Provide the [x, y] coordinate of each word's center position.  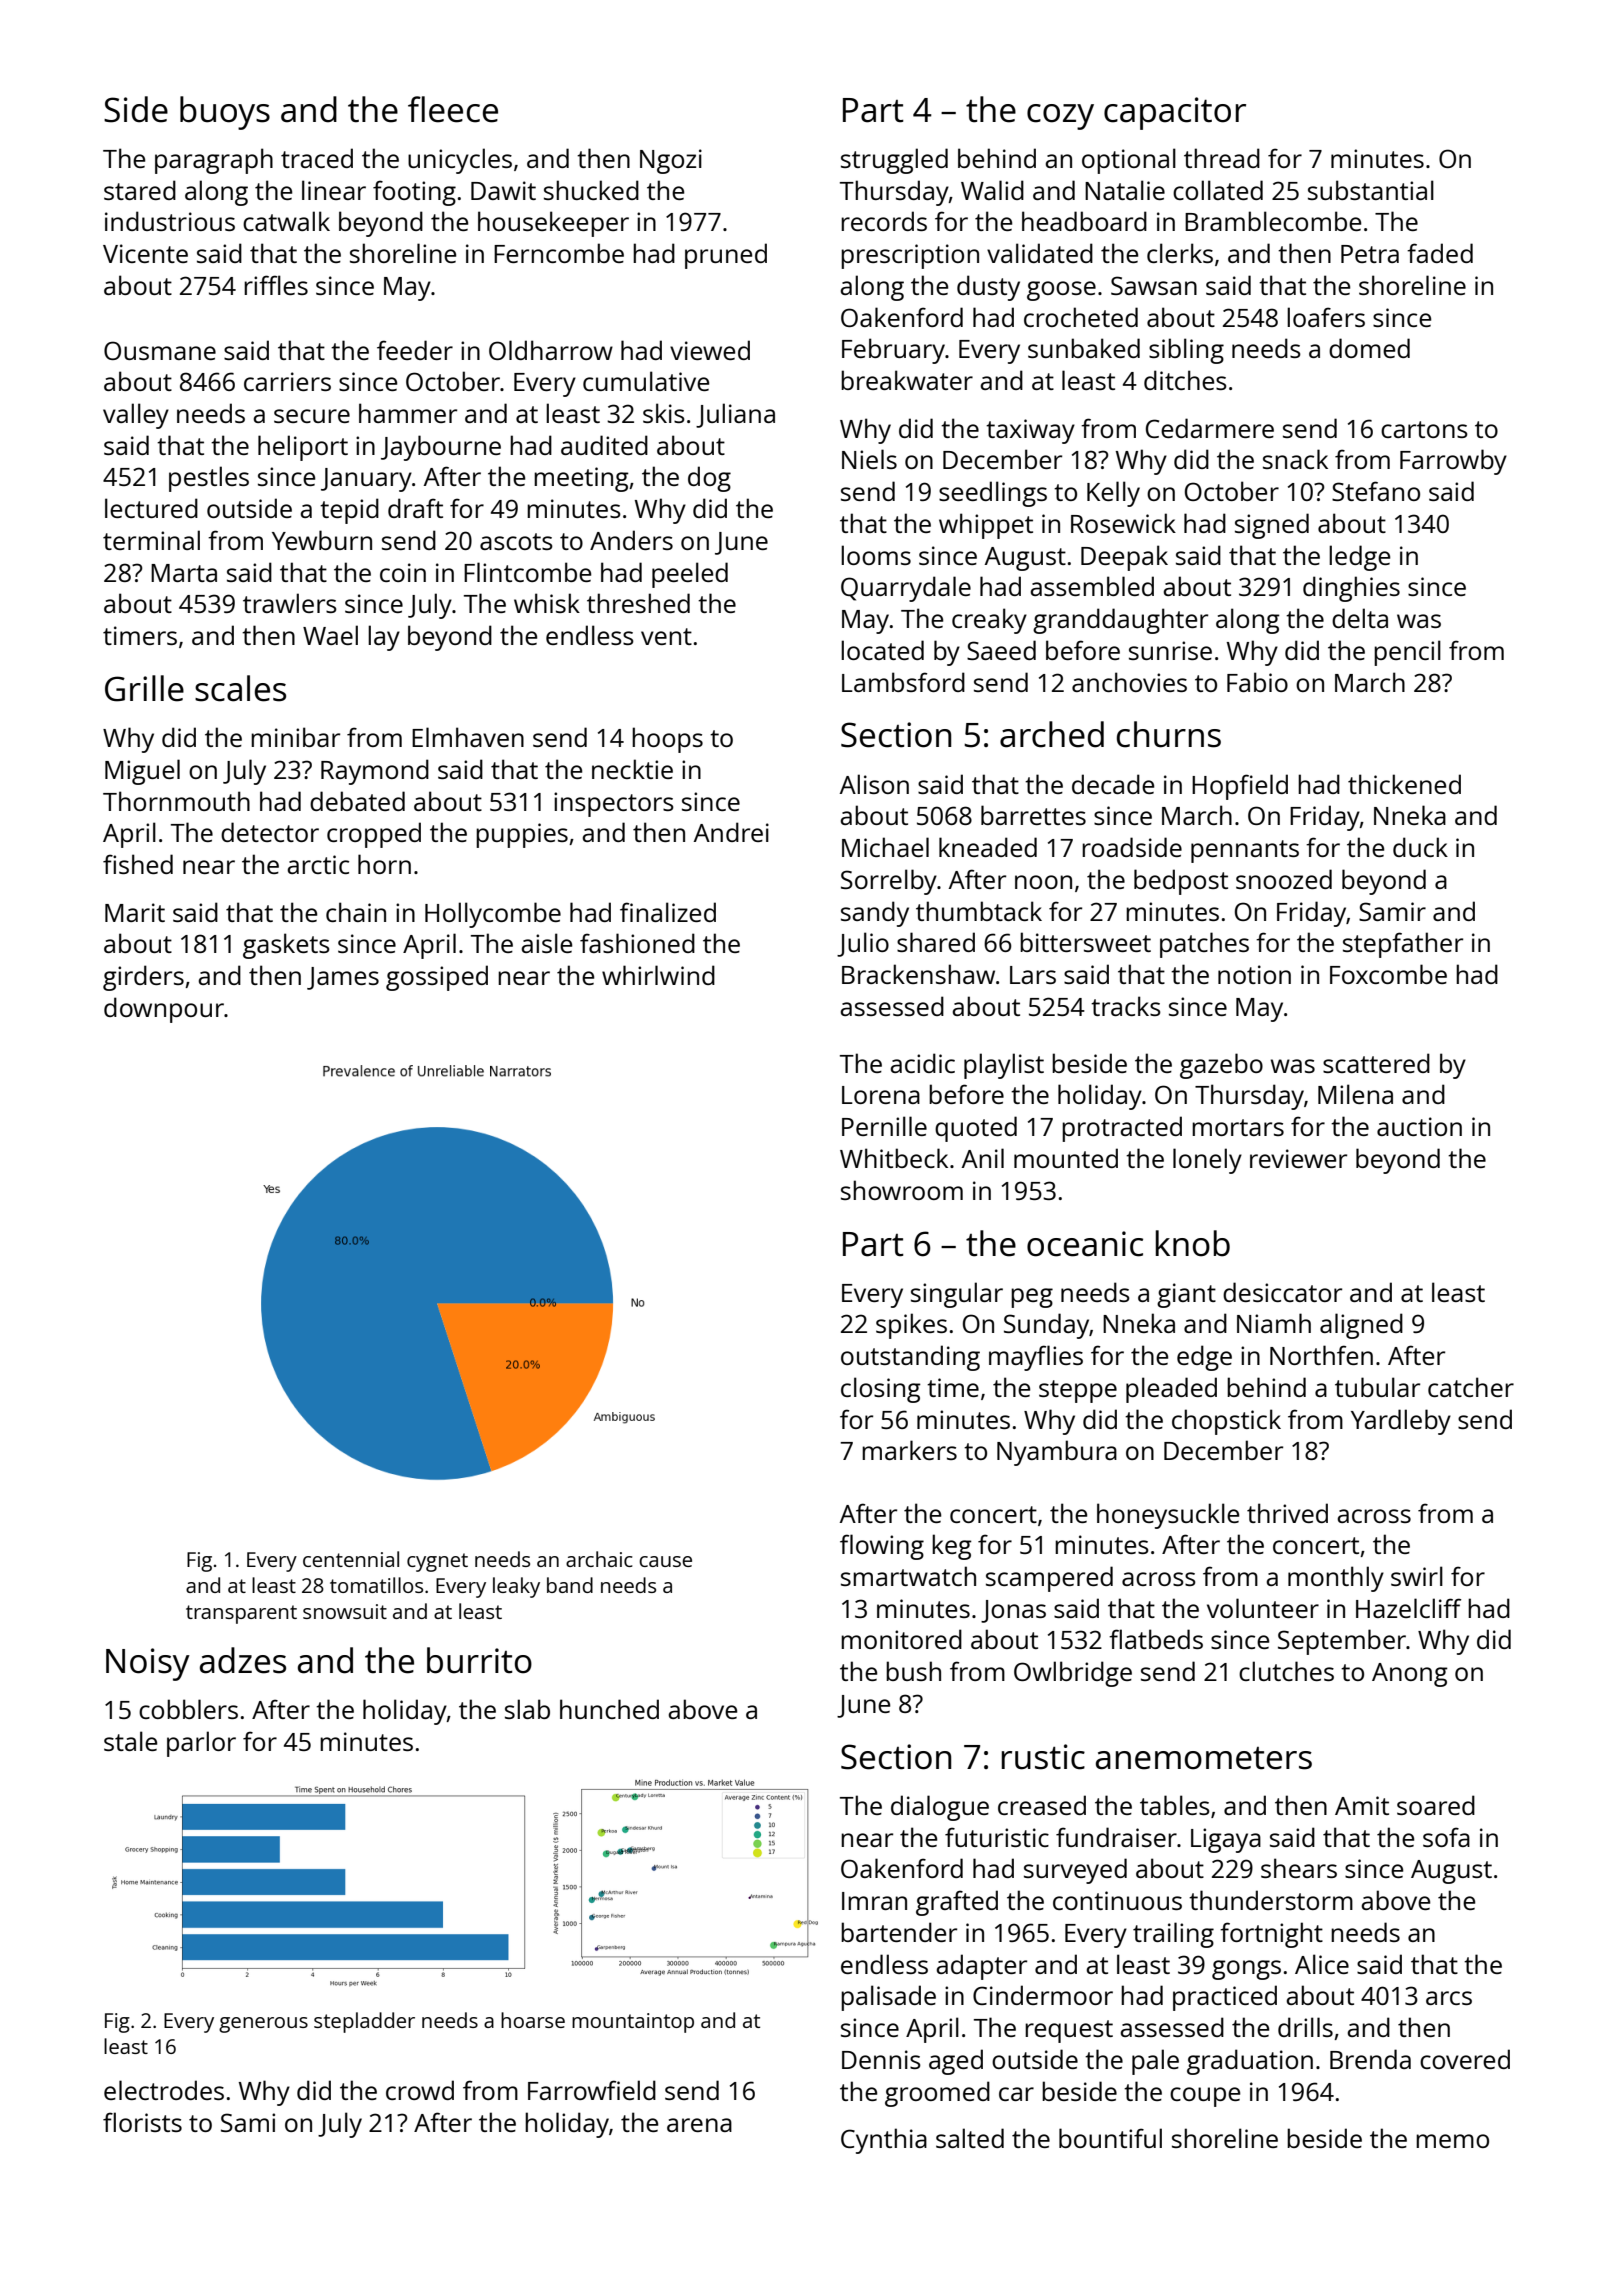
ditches [1185, 380]
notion [1254, 974]
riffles [276, 285]
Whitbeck [894, 1158]
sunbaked [1084, 348]
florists [142, 2122]
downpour [164, 1010]
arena [699, 2125]
